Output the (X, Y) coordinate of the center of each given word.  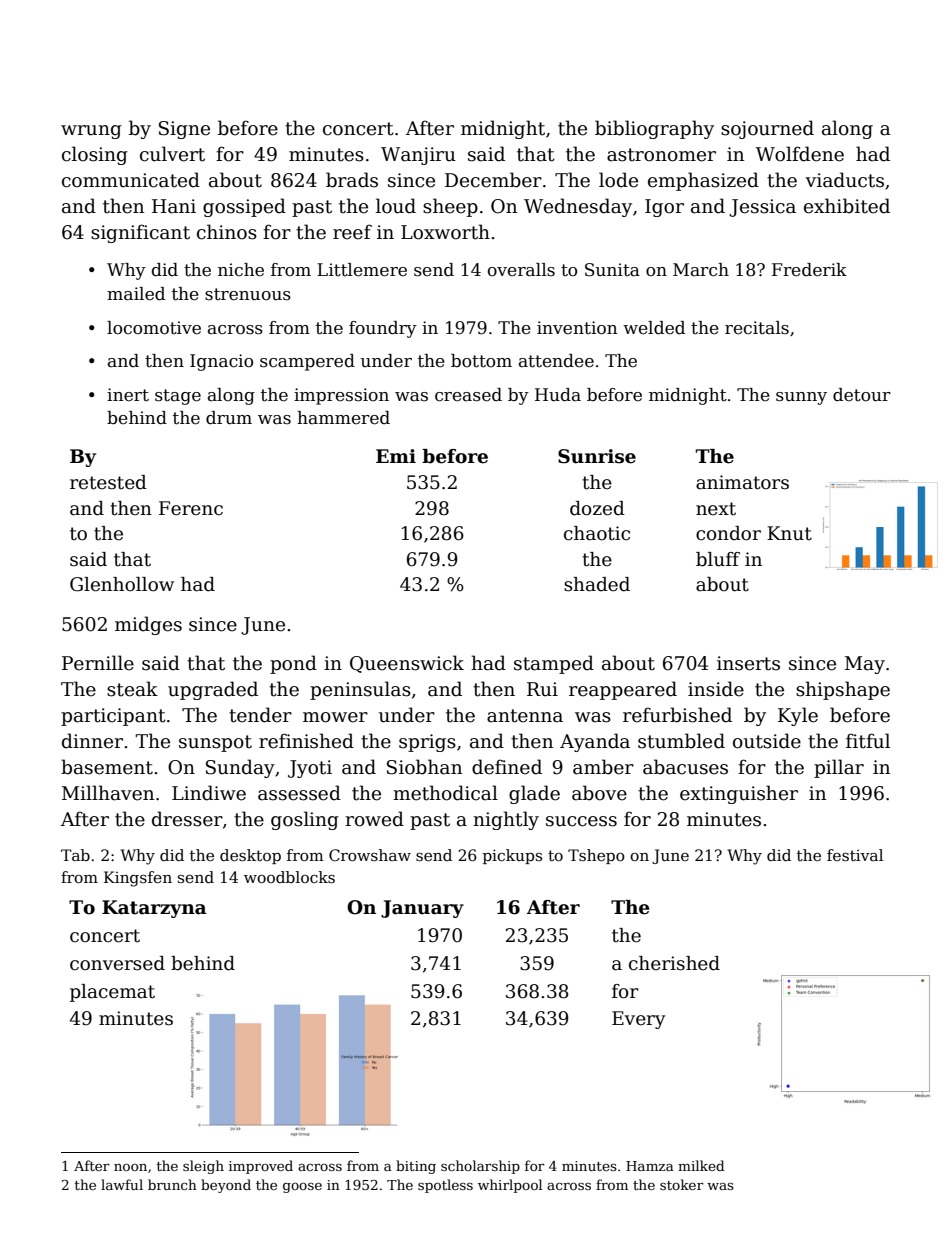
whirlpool (510, 1186)
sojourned (767, 129)
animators (742, 482)
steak (132, 689)
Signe (184, 130)
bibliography (654, 129)
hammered (343, 418)
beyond (226, 1186)
